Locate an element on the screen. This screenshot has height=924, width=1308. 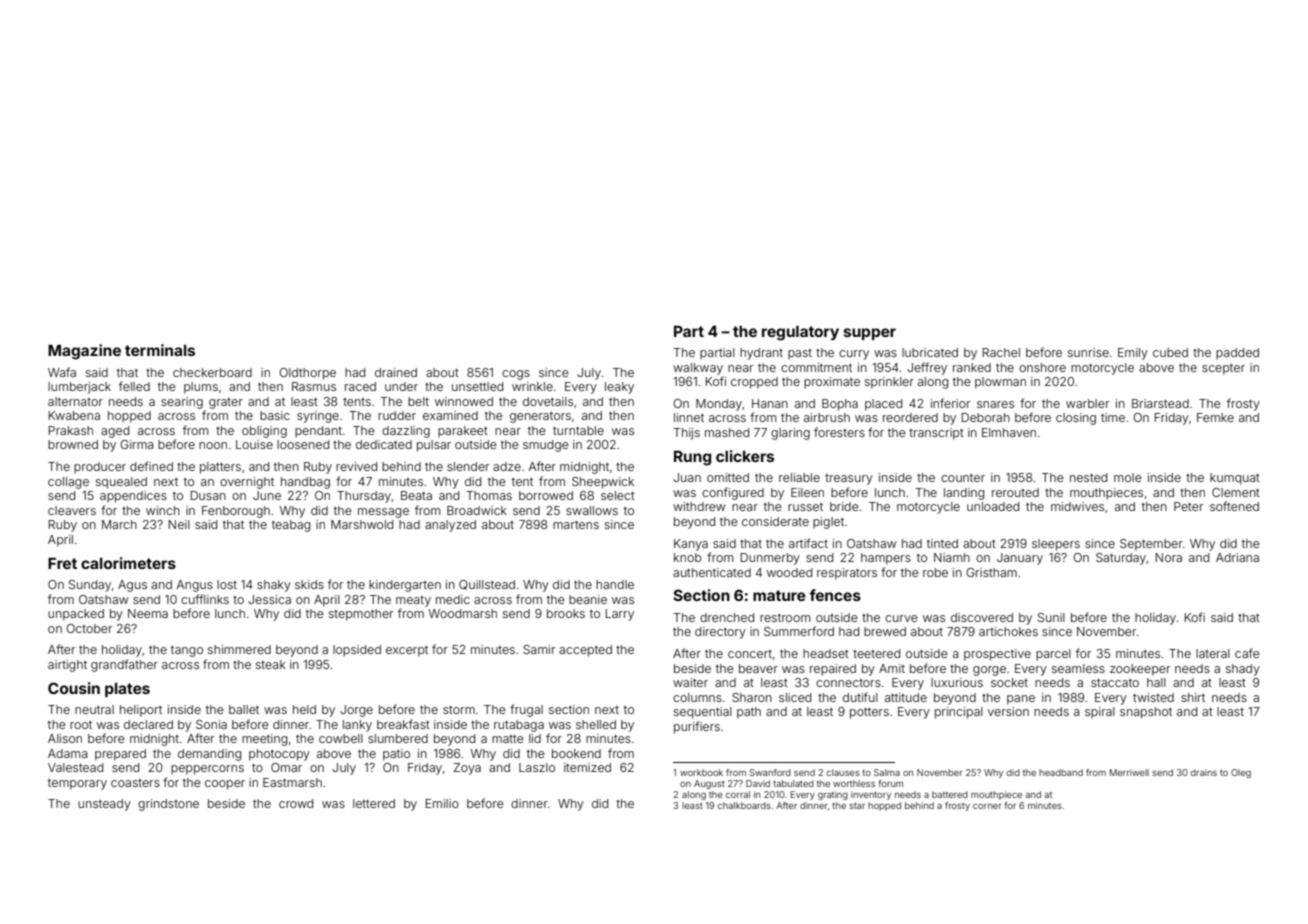
terminals is located at coordinates (160, 350).
